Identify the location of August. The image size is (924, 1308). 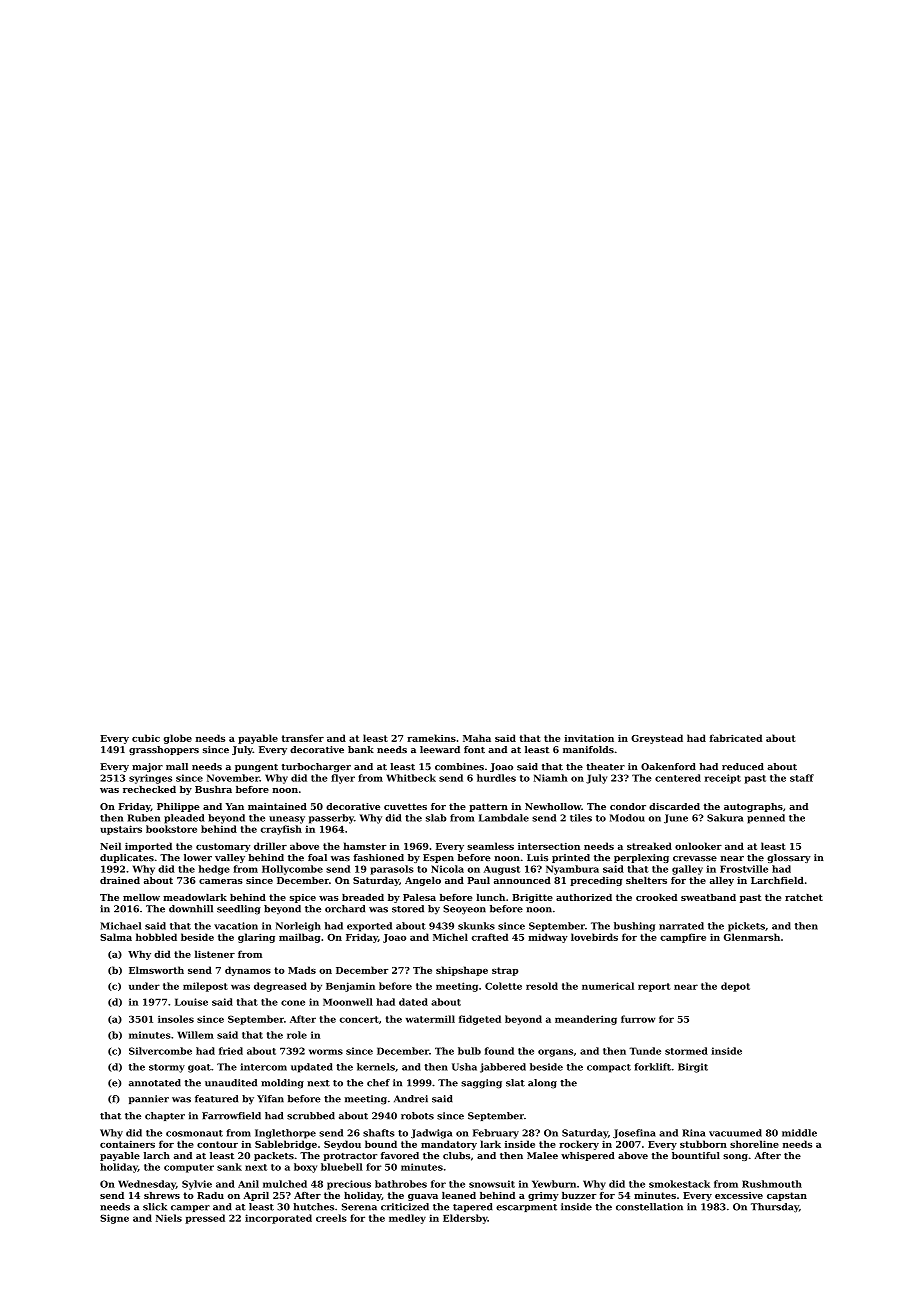
(502, 870).
